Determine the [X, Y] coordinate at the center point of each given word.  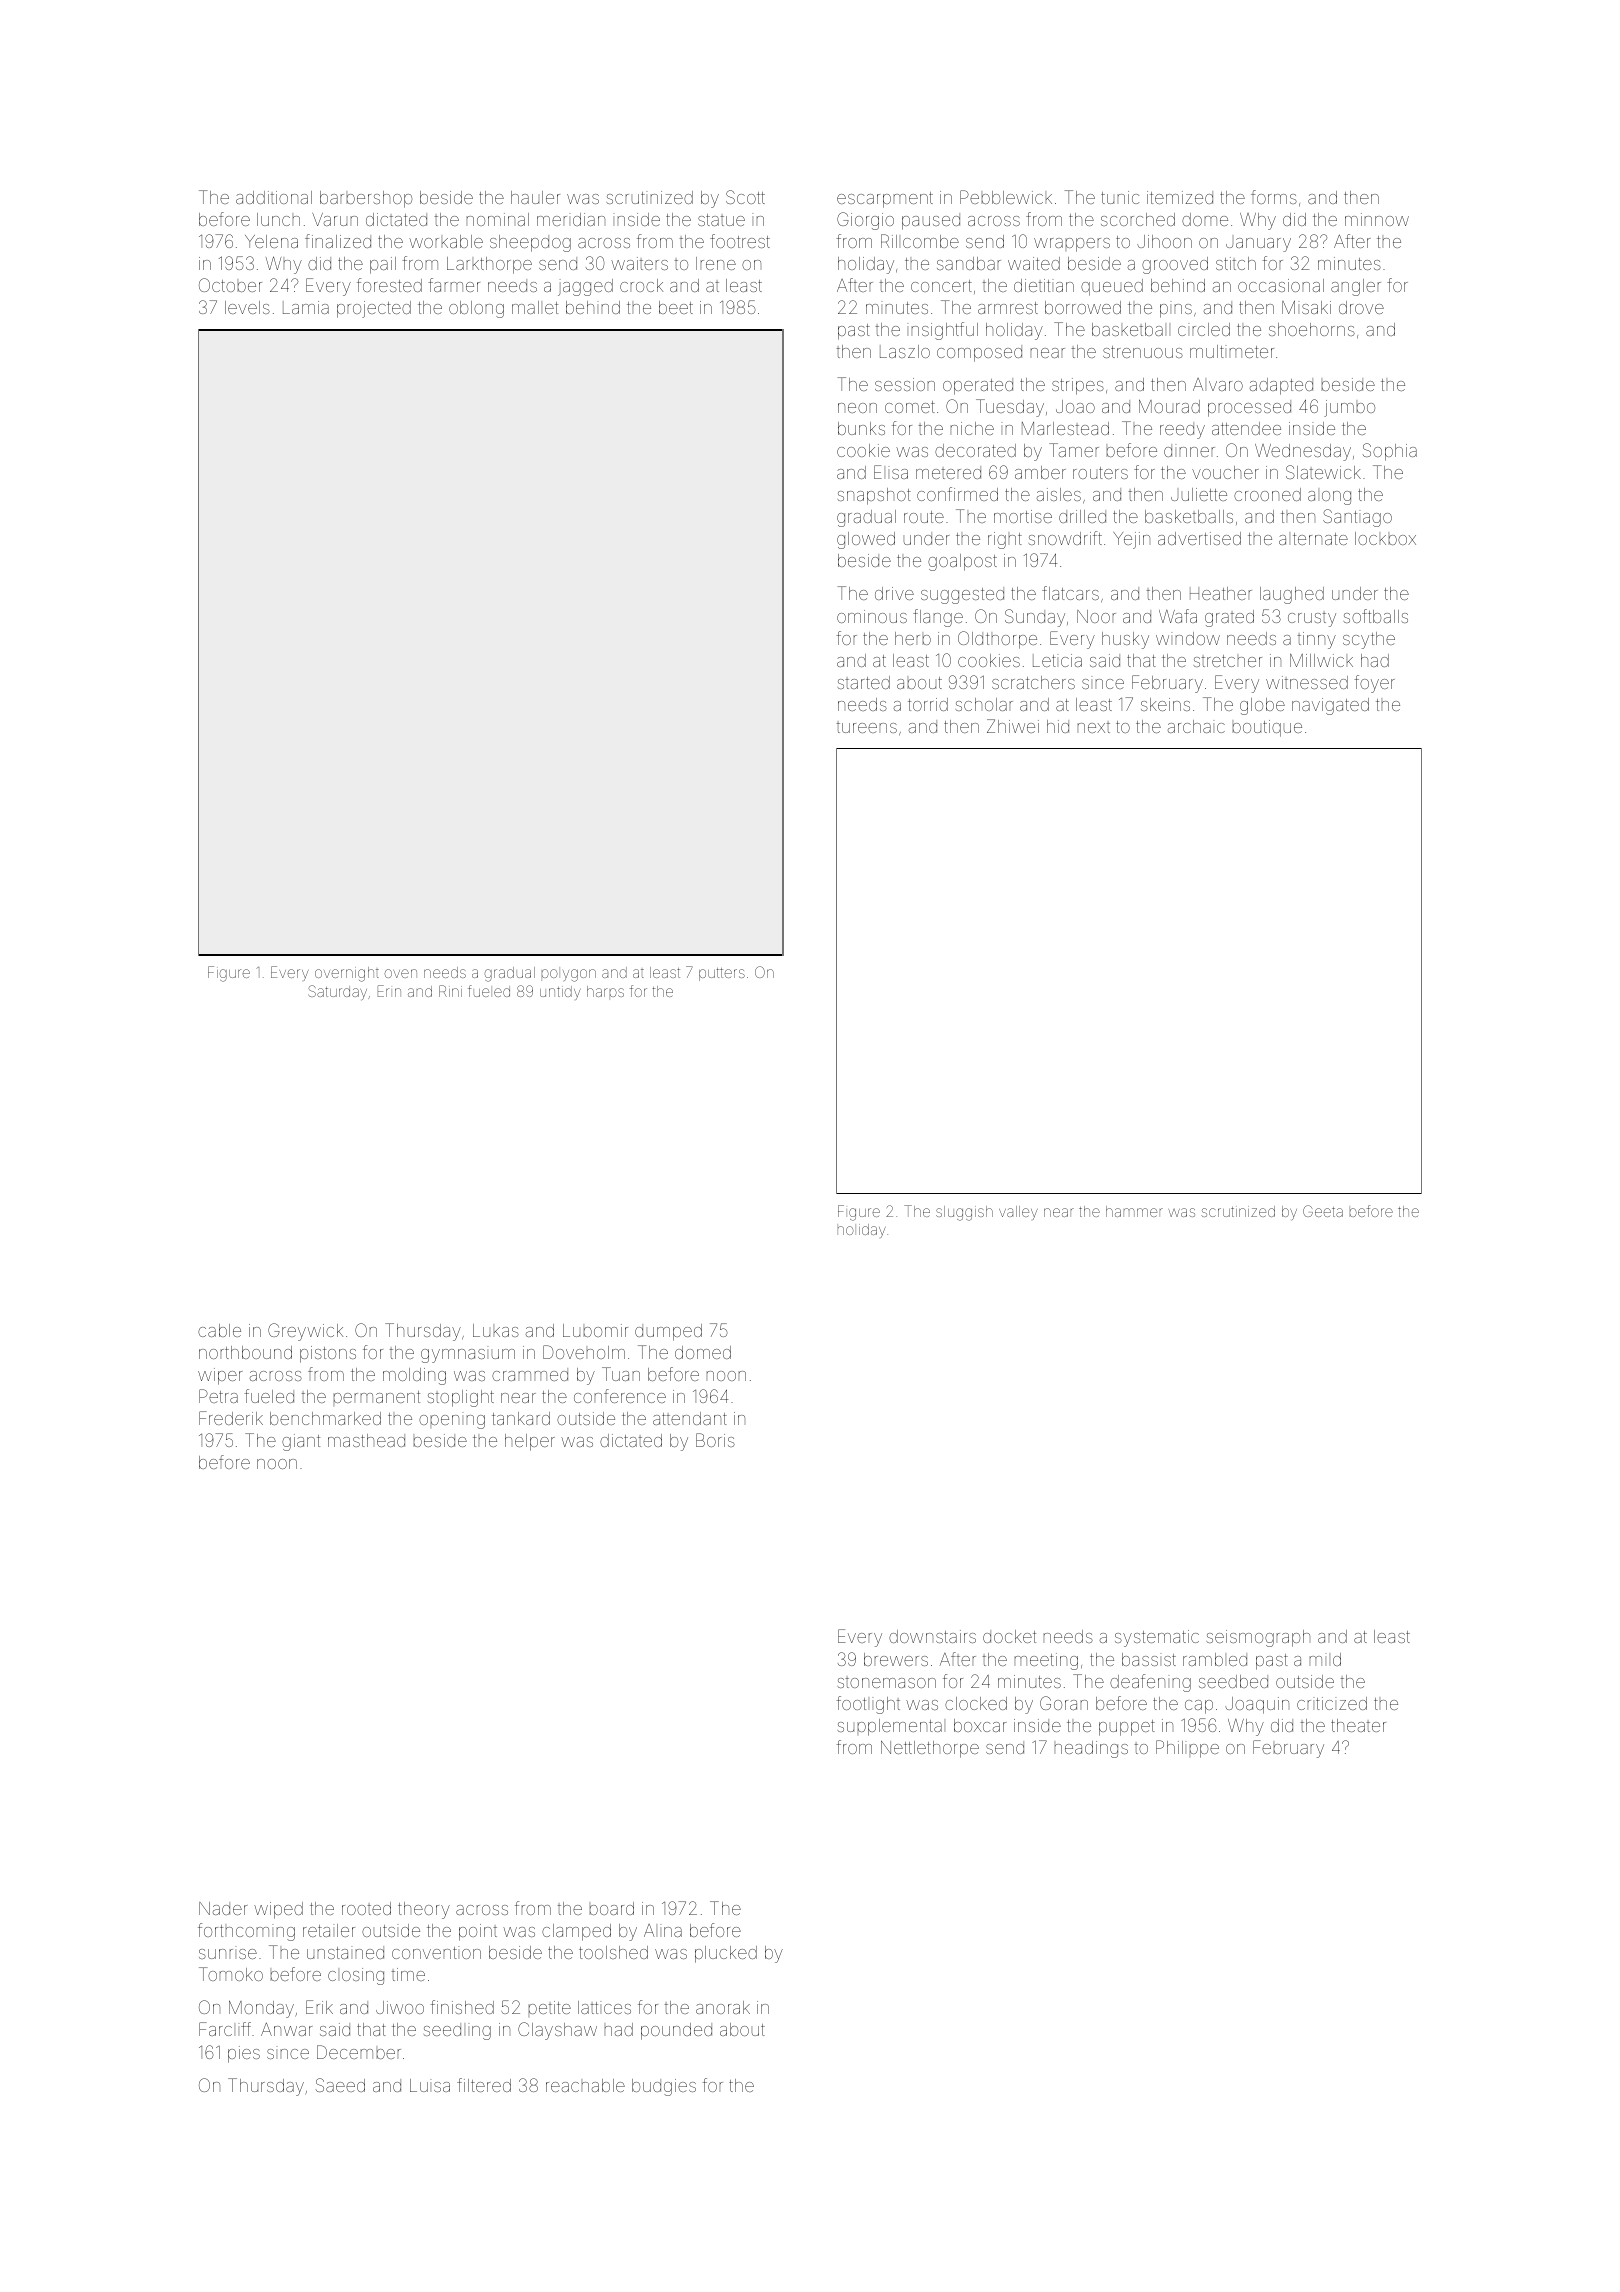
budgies [664, 2087]
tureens [867, 727]
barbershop [366, 199]
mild [1325, 1659]
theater [1358, 1725]
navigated [1330, 706]
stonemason [887, 1682]
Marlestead [1065, 428]
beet [676, 307]
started [864, 682]
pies [244, 2054]
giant [301, 1442]
